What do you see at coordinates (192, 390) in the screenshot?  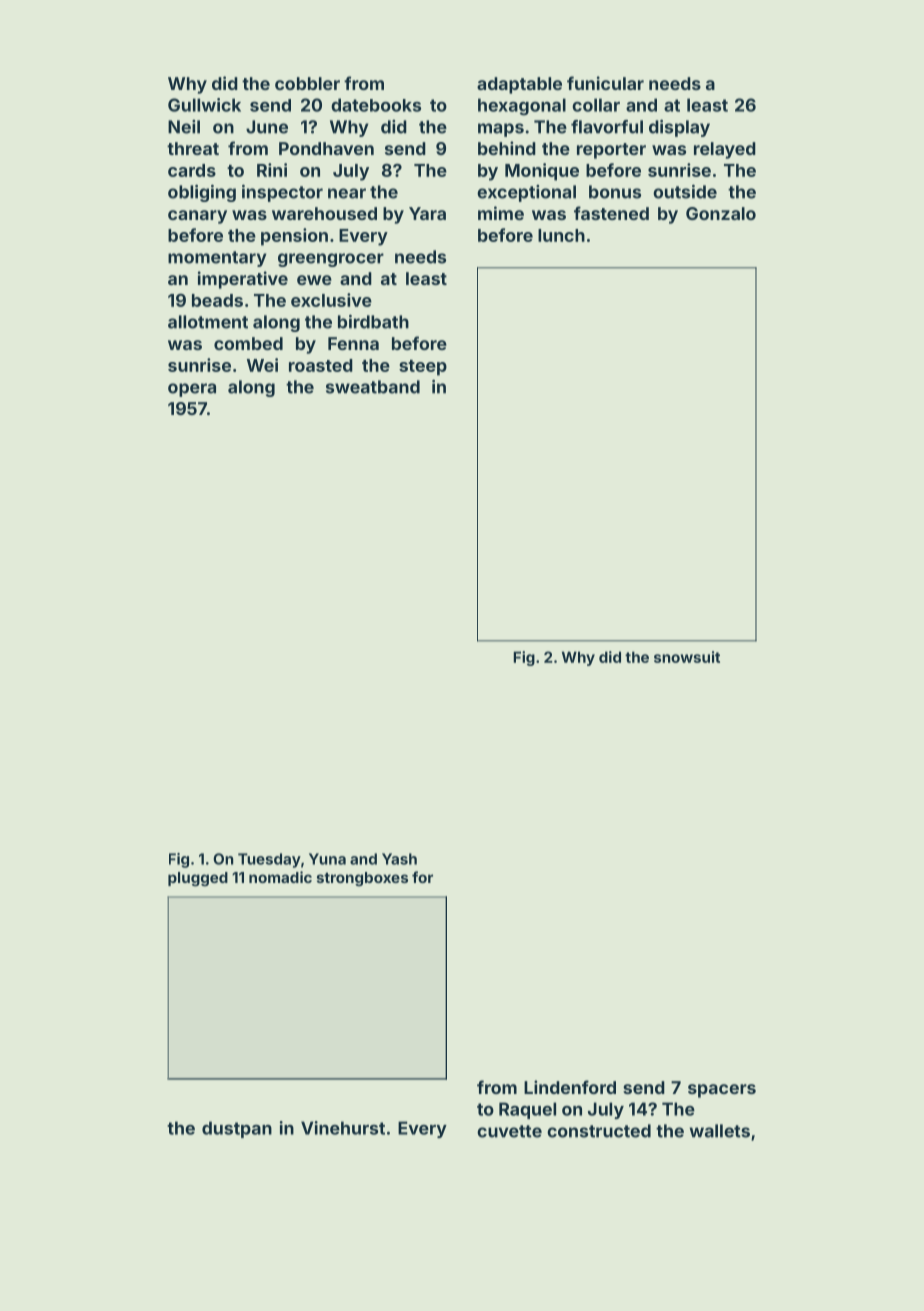 I see `opera` at bounding box center [192, 390].
